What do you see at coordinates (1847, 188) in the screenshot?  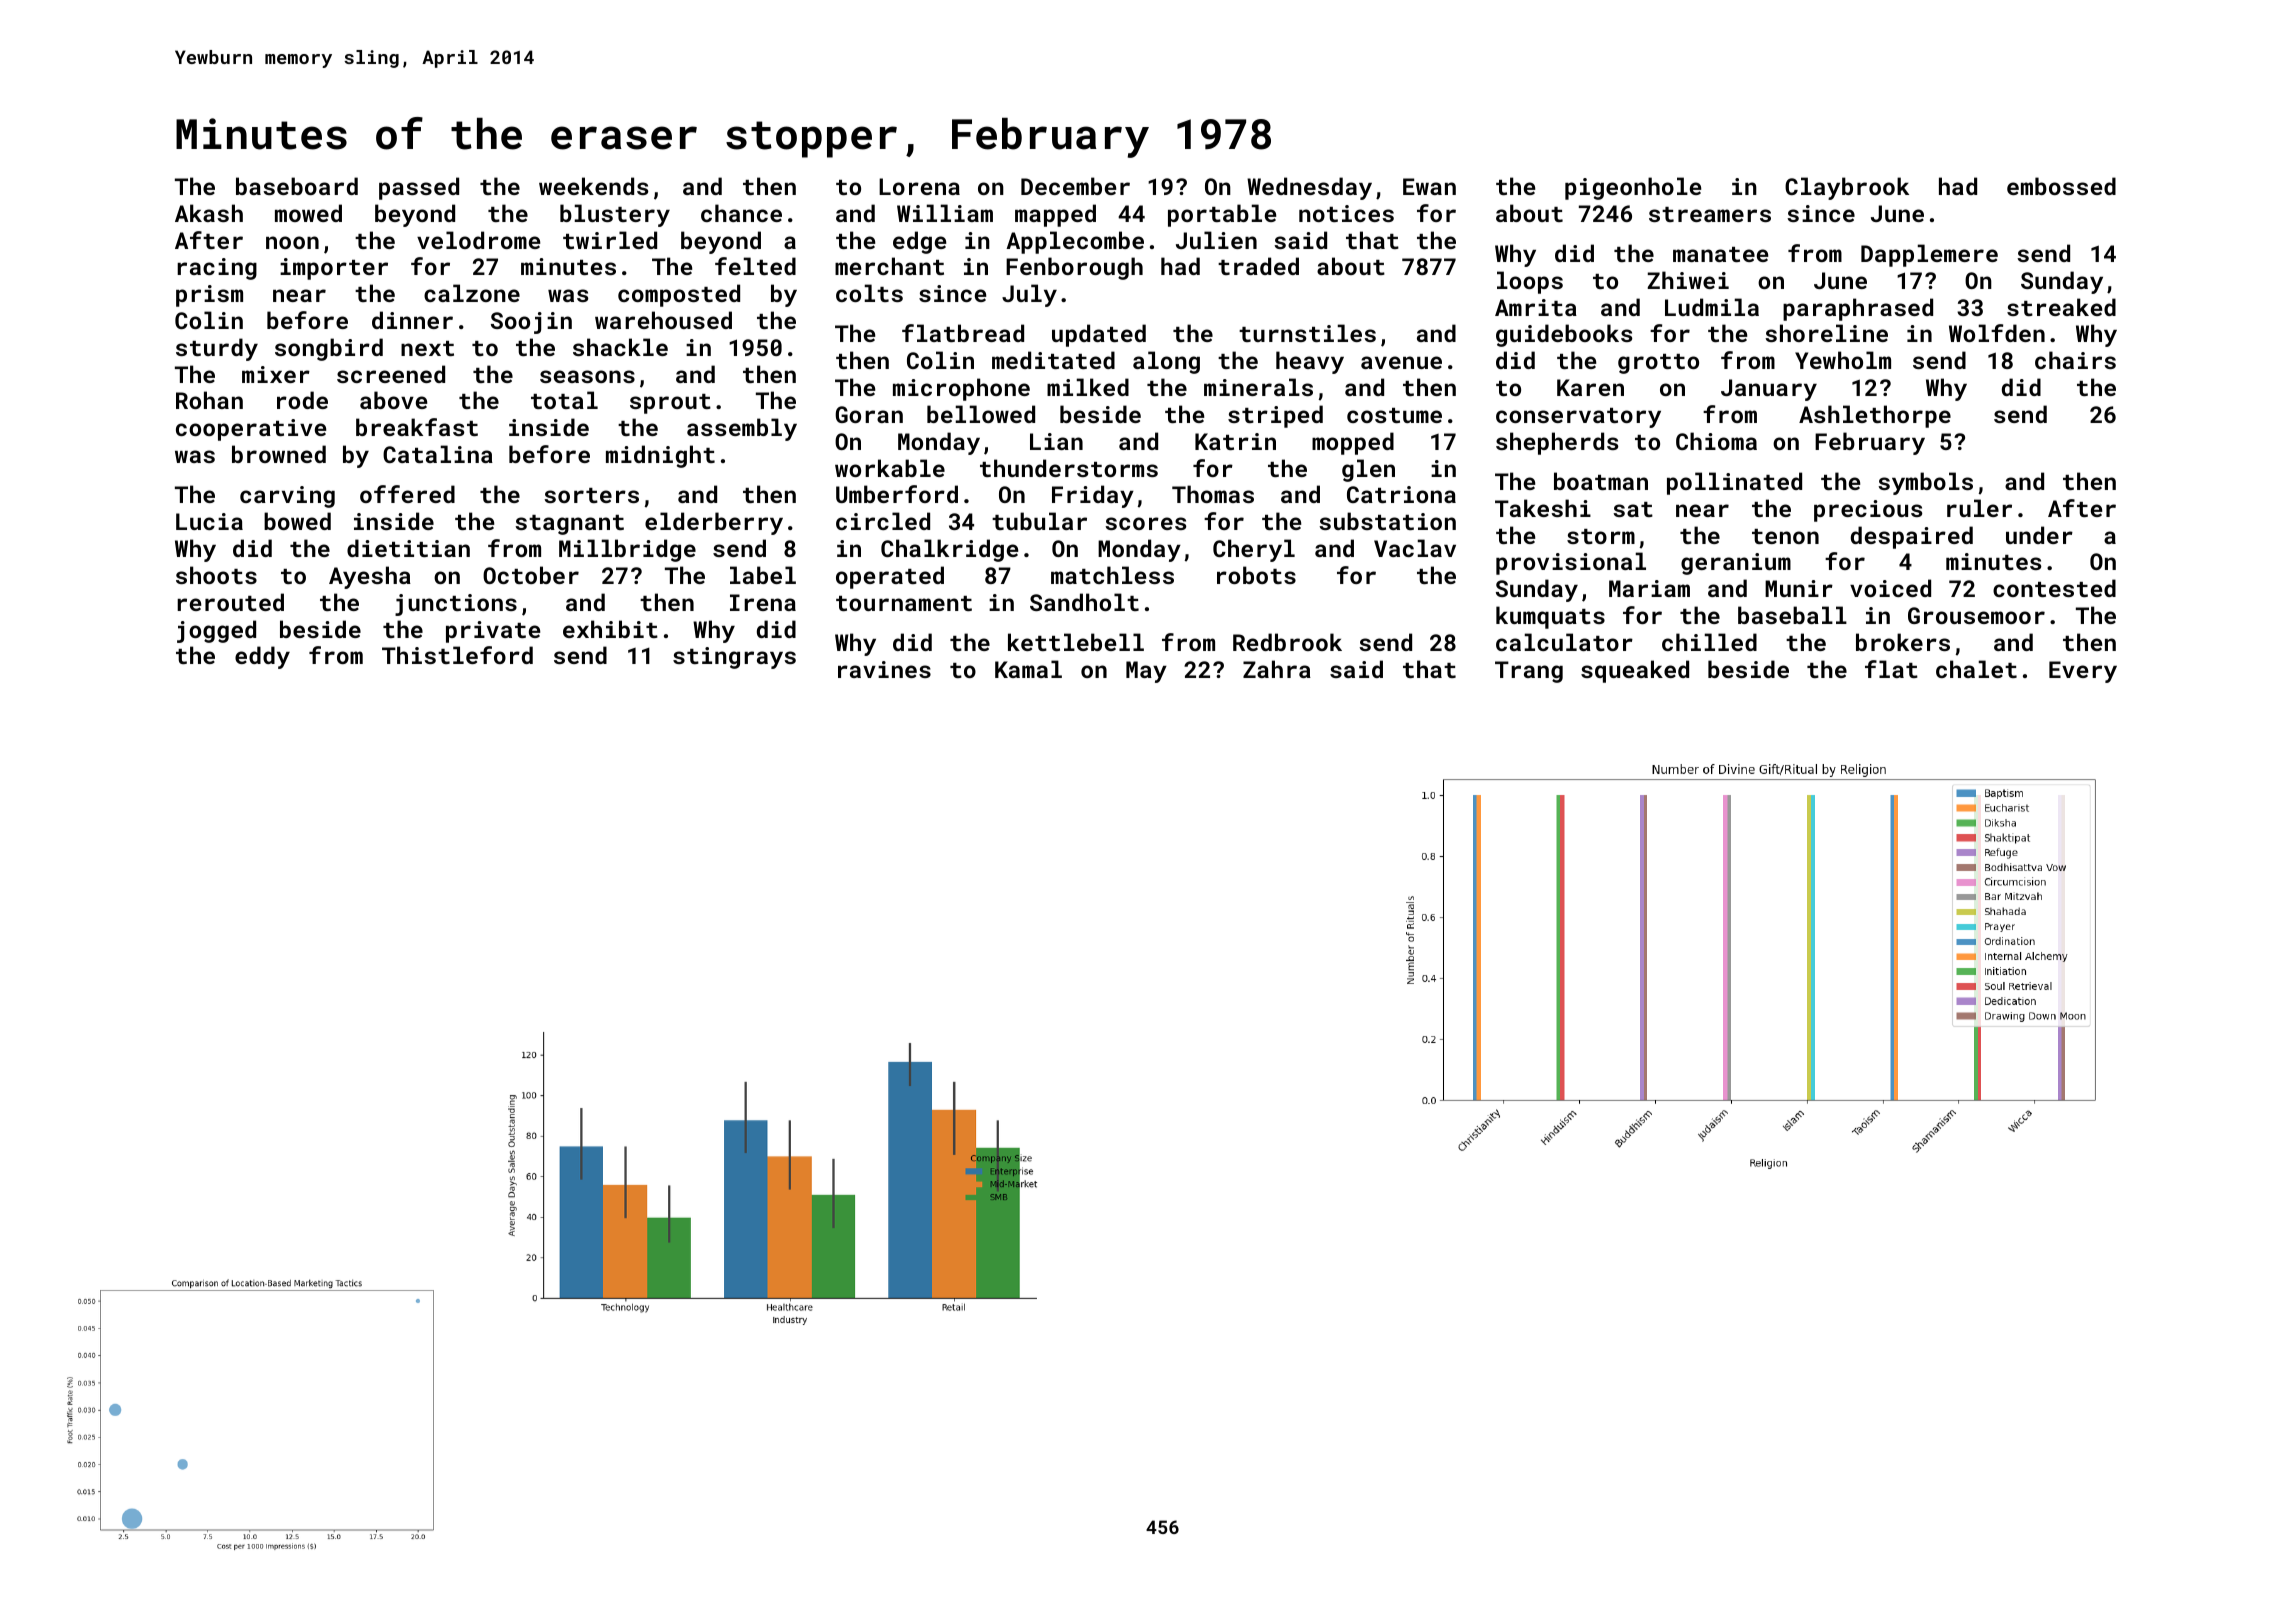 I see `Claybrook` at bounding box center [1847, 188].
